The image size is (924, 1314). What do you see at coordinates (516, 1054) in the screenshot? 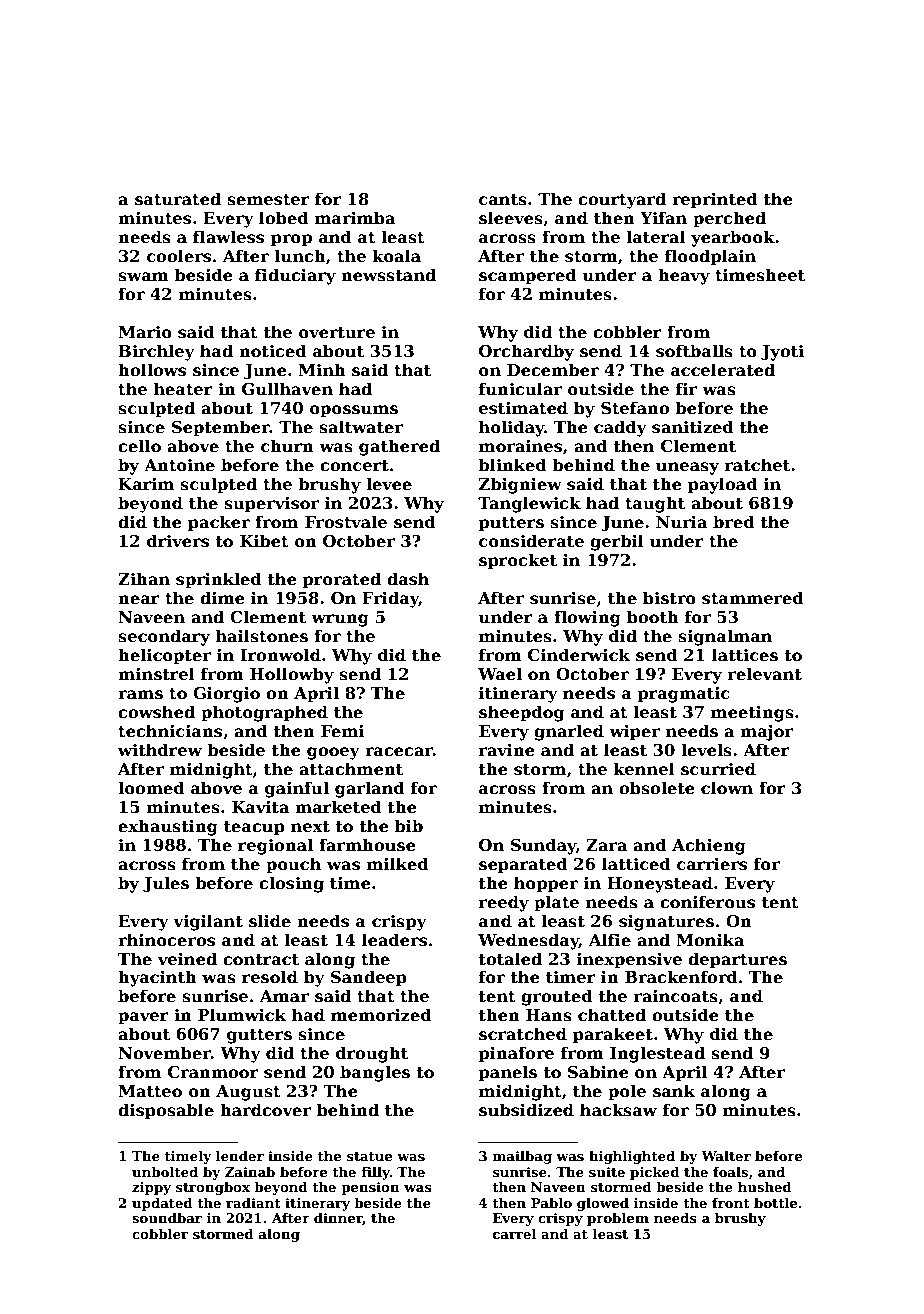
I see `pinafore` at bounding box center [516, 1054].
